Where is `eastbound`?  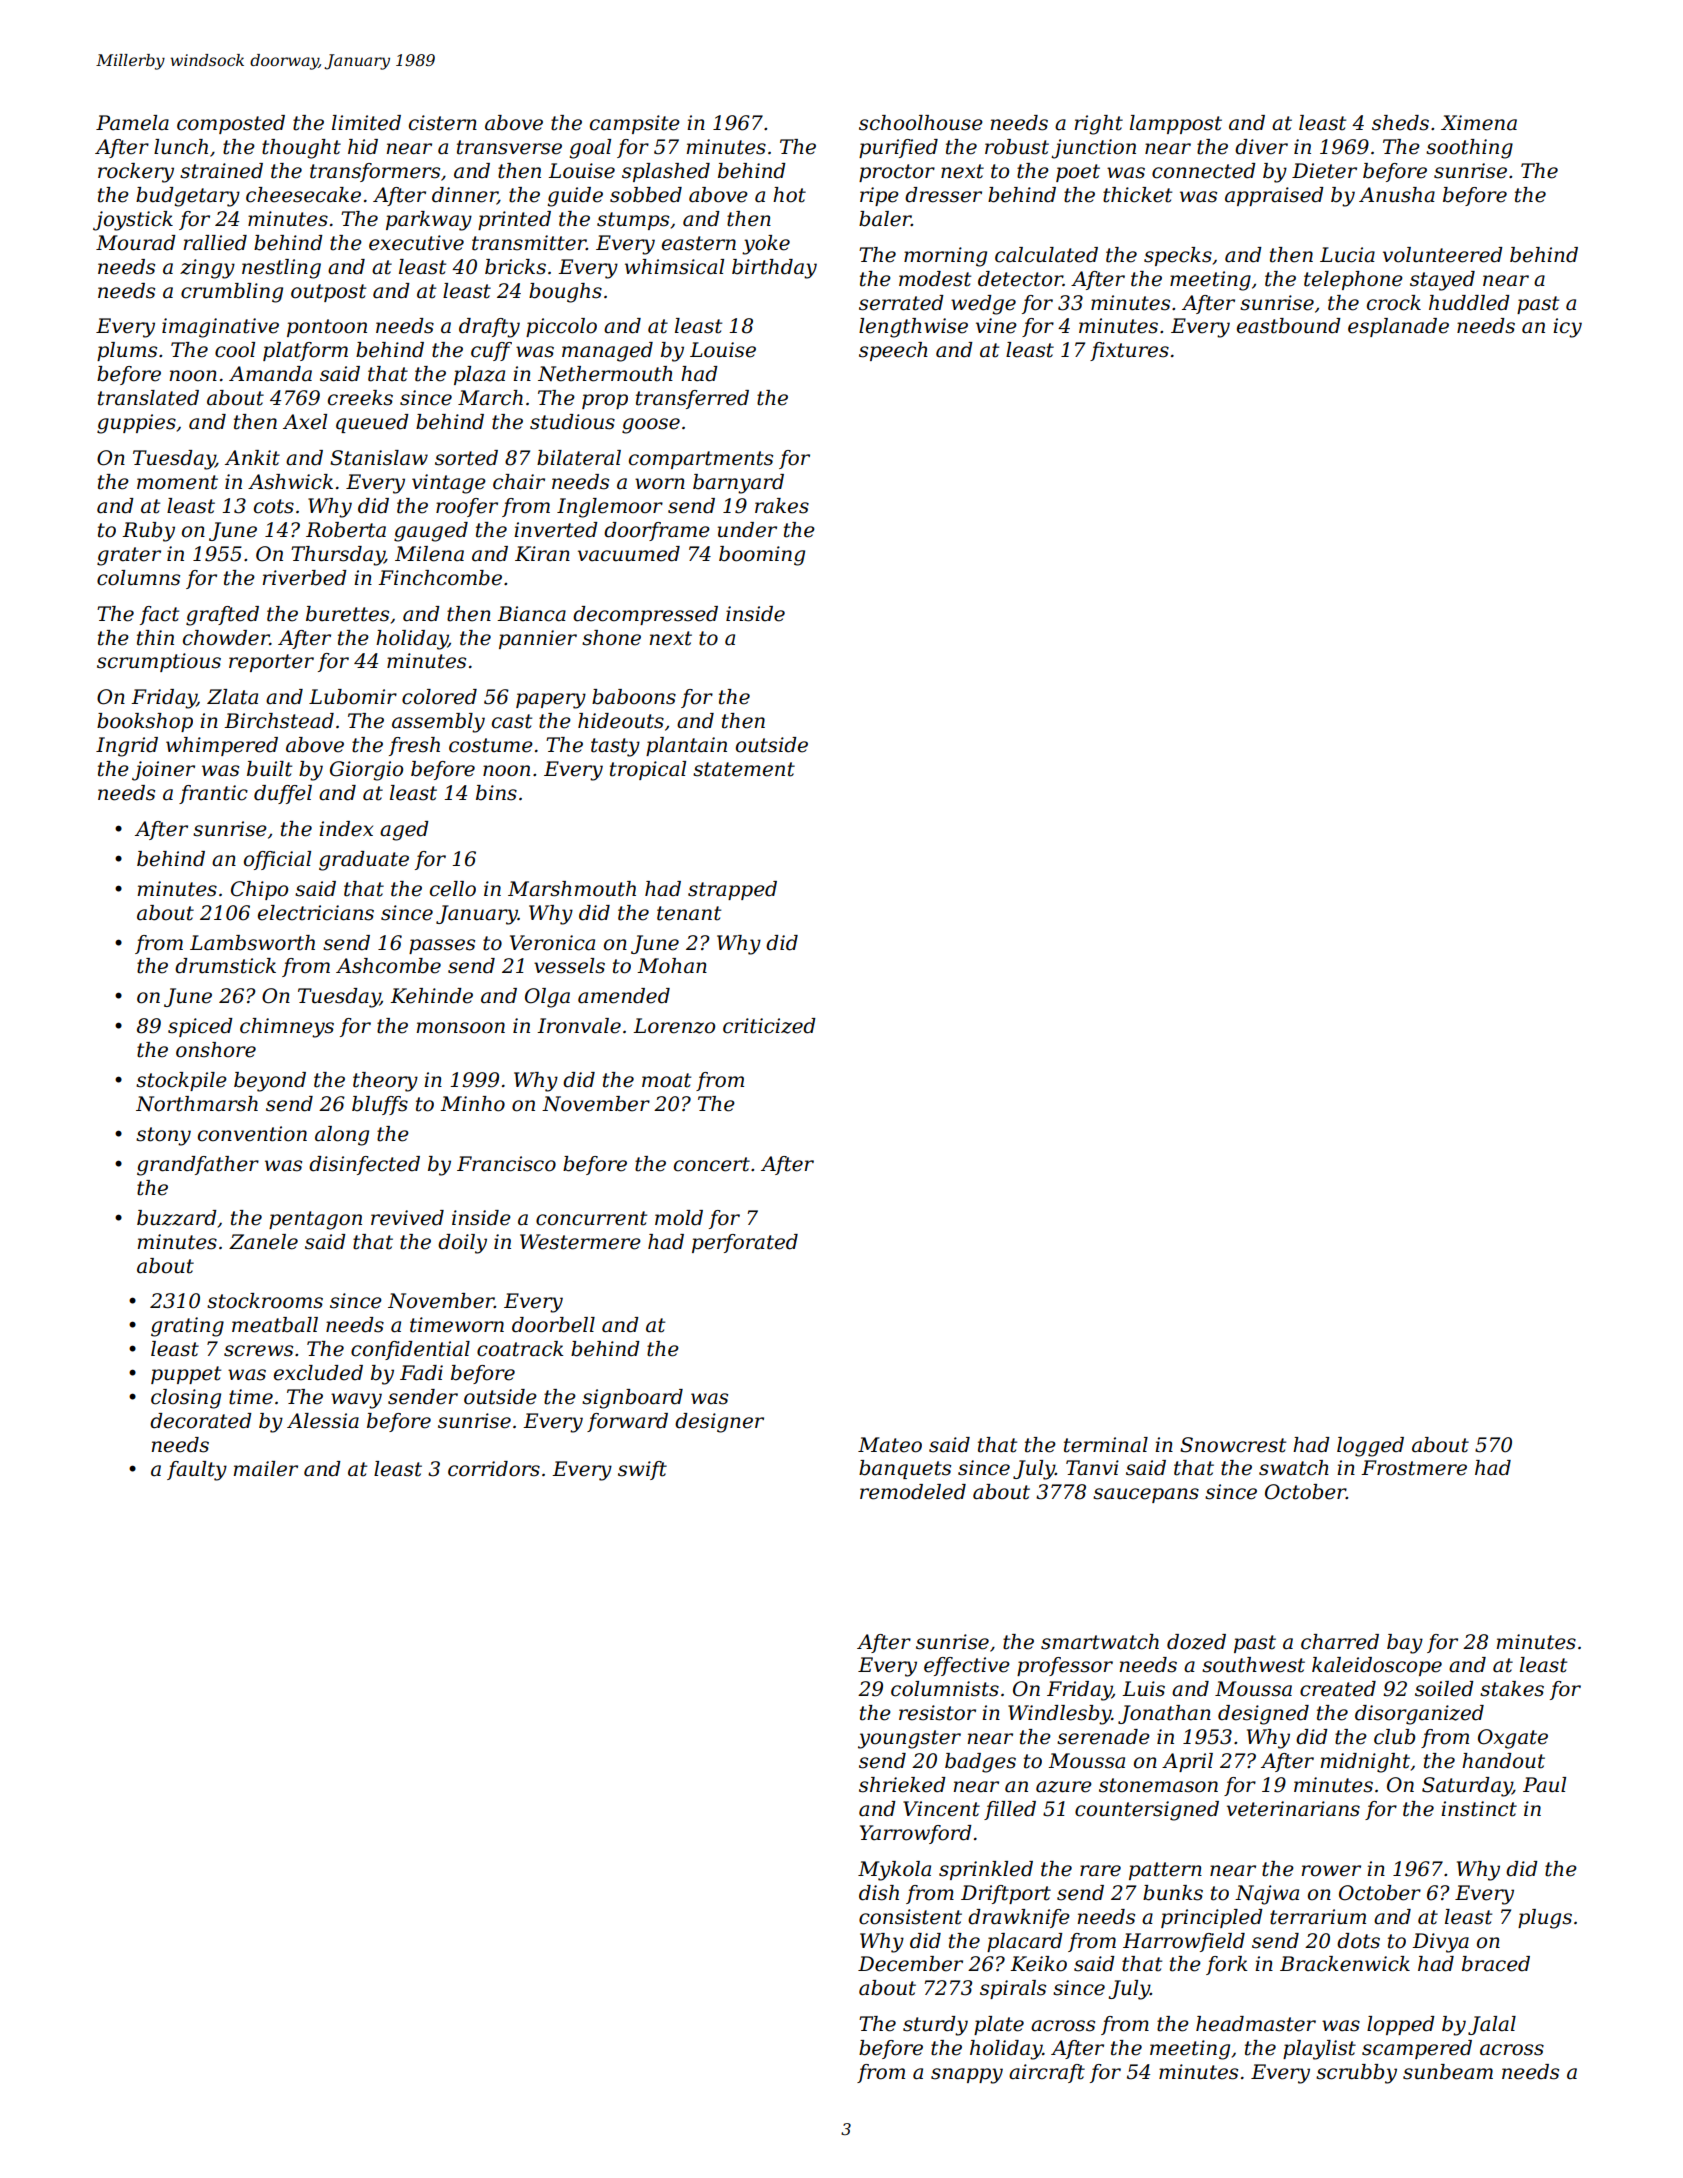 eastbound is located at coordinates (1289, 326).
